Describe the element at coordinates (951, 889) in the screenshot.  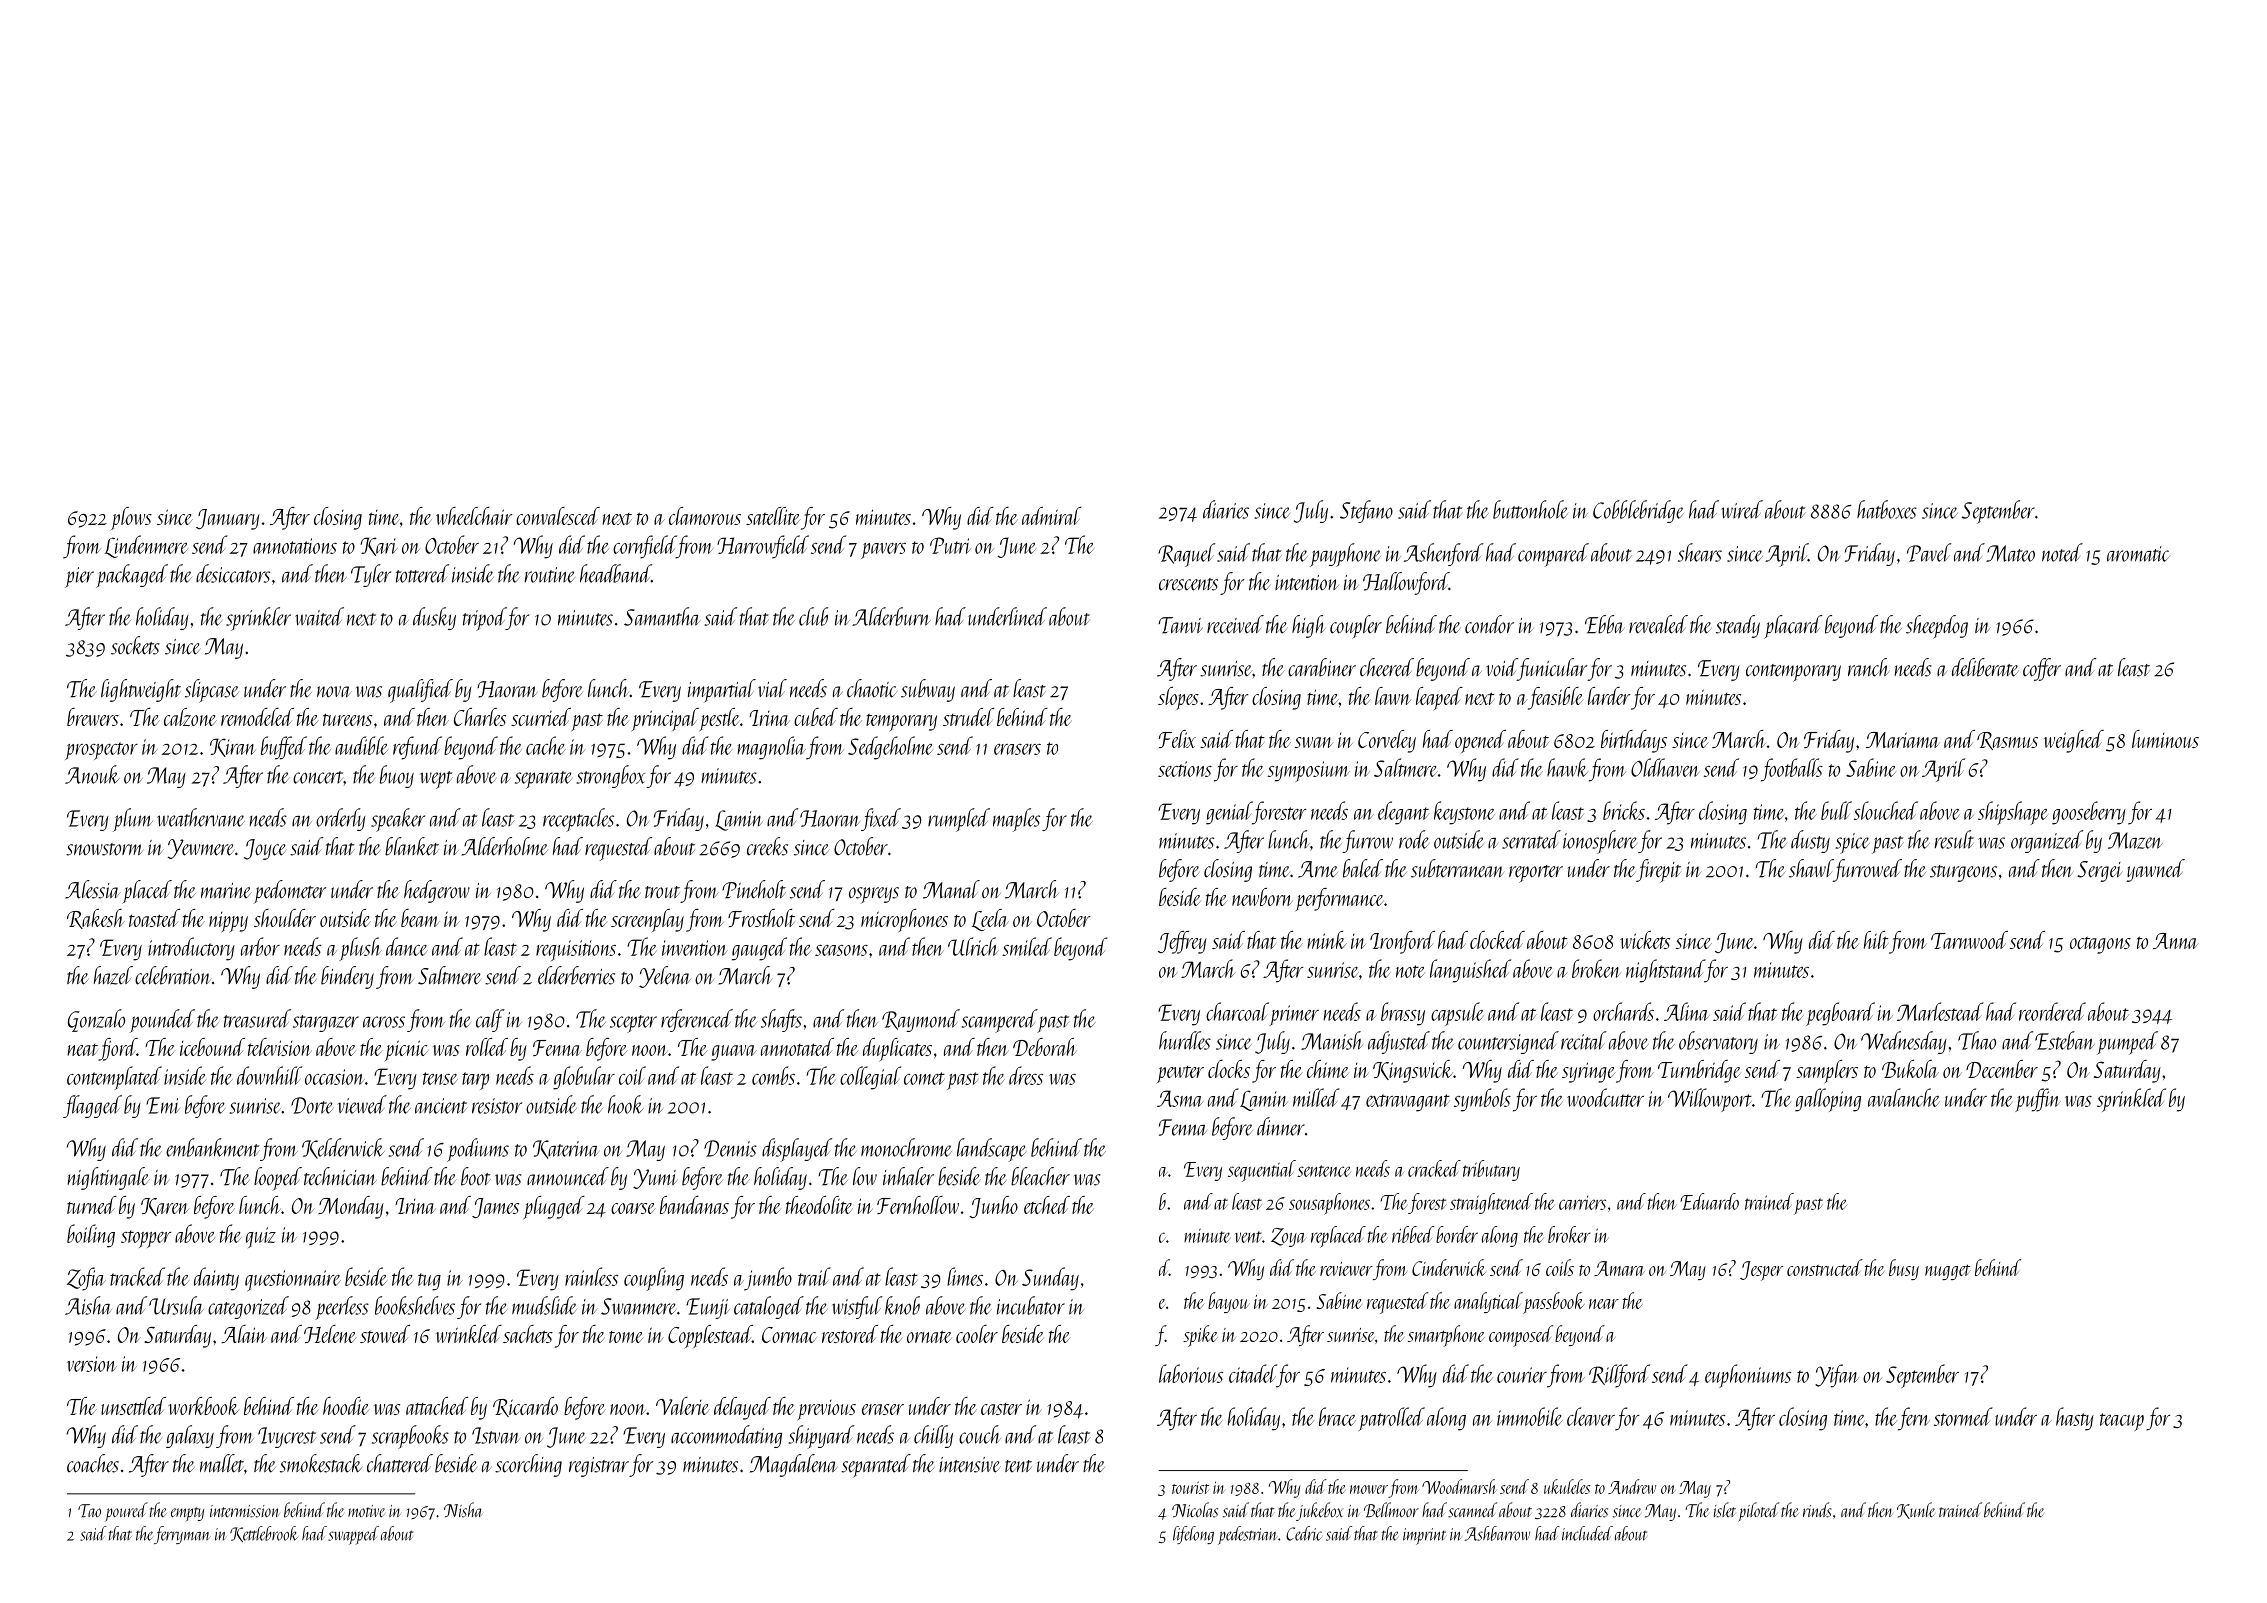
I see `Manal` at that location.
